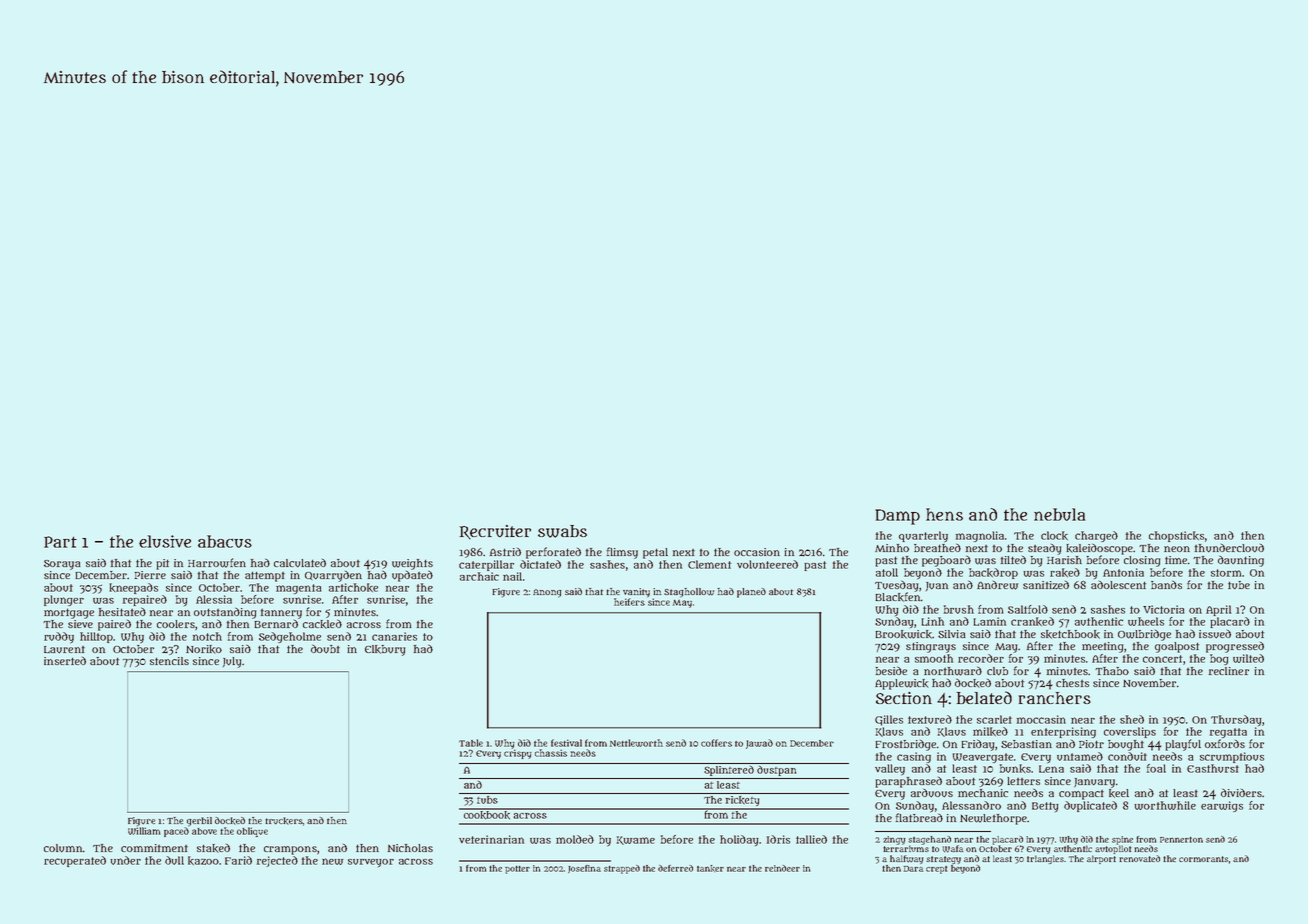 This screenshot has height=924, width=1308. Describe the element at coordinates (1059, 514) in the screenshot. I see `nebula` at that location.
